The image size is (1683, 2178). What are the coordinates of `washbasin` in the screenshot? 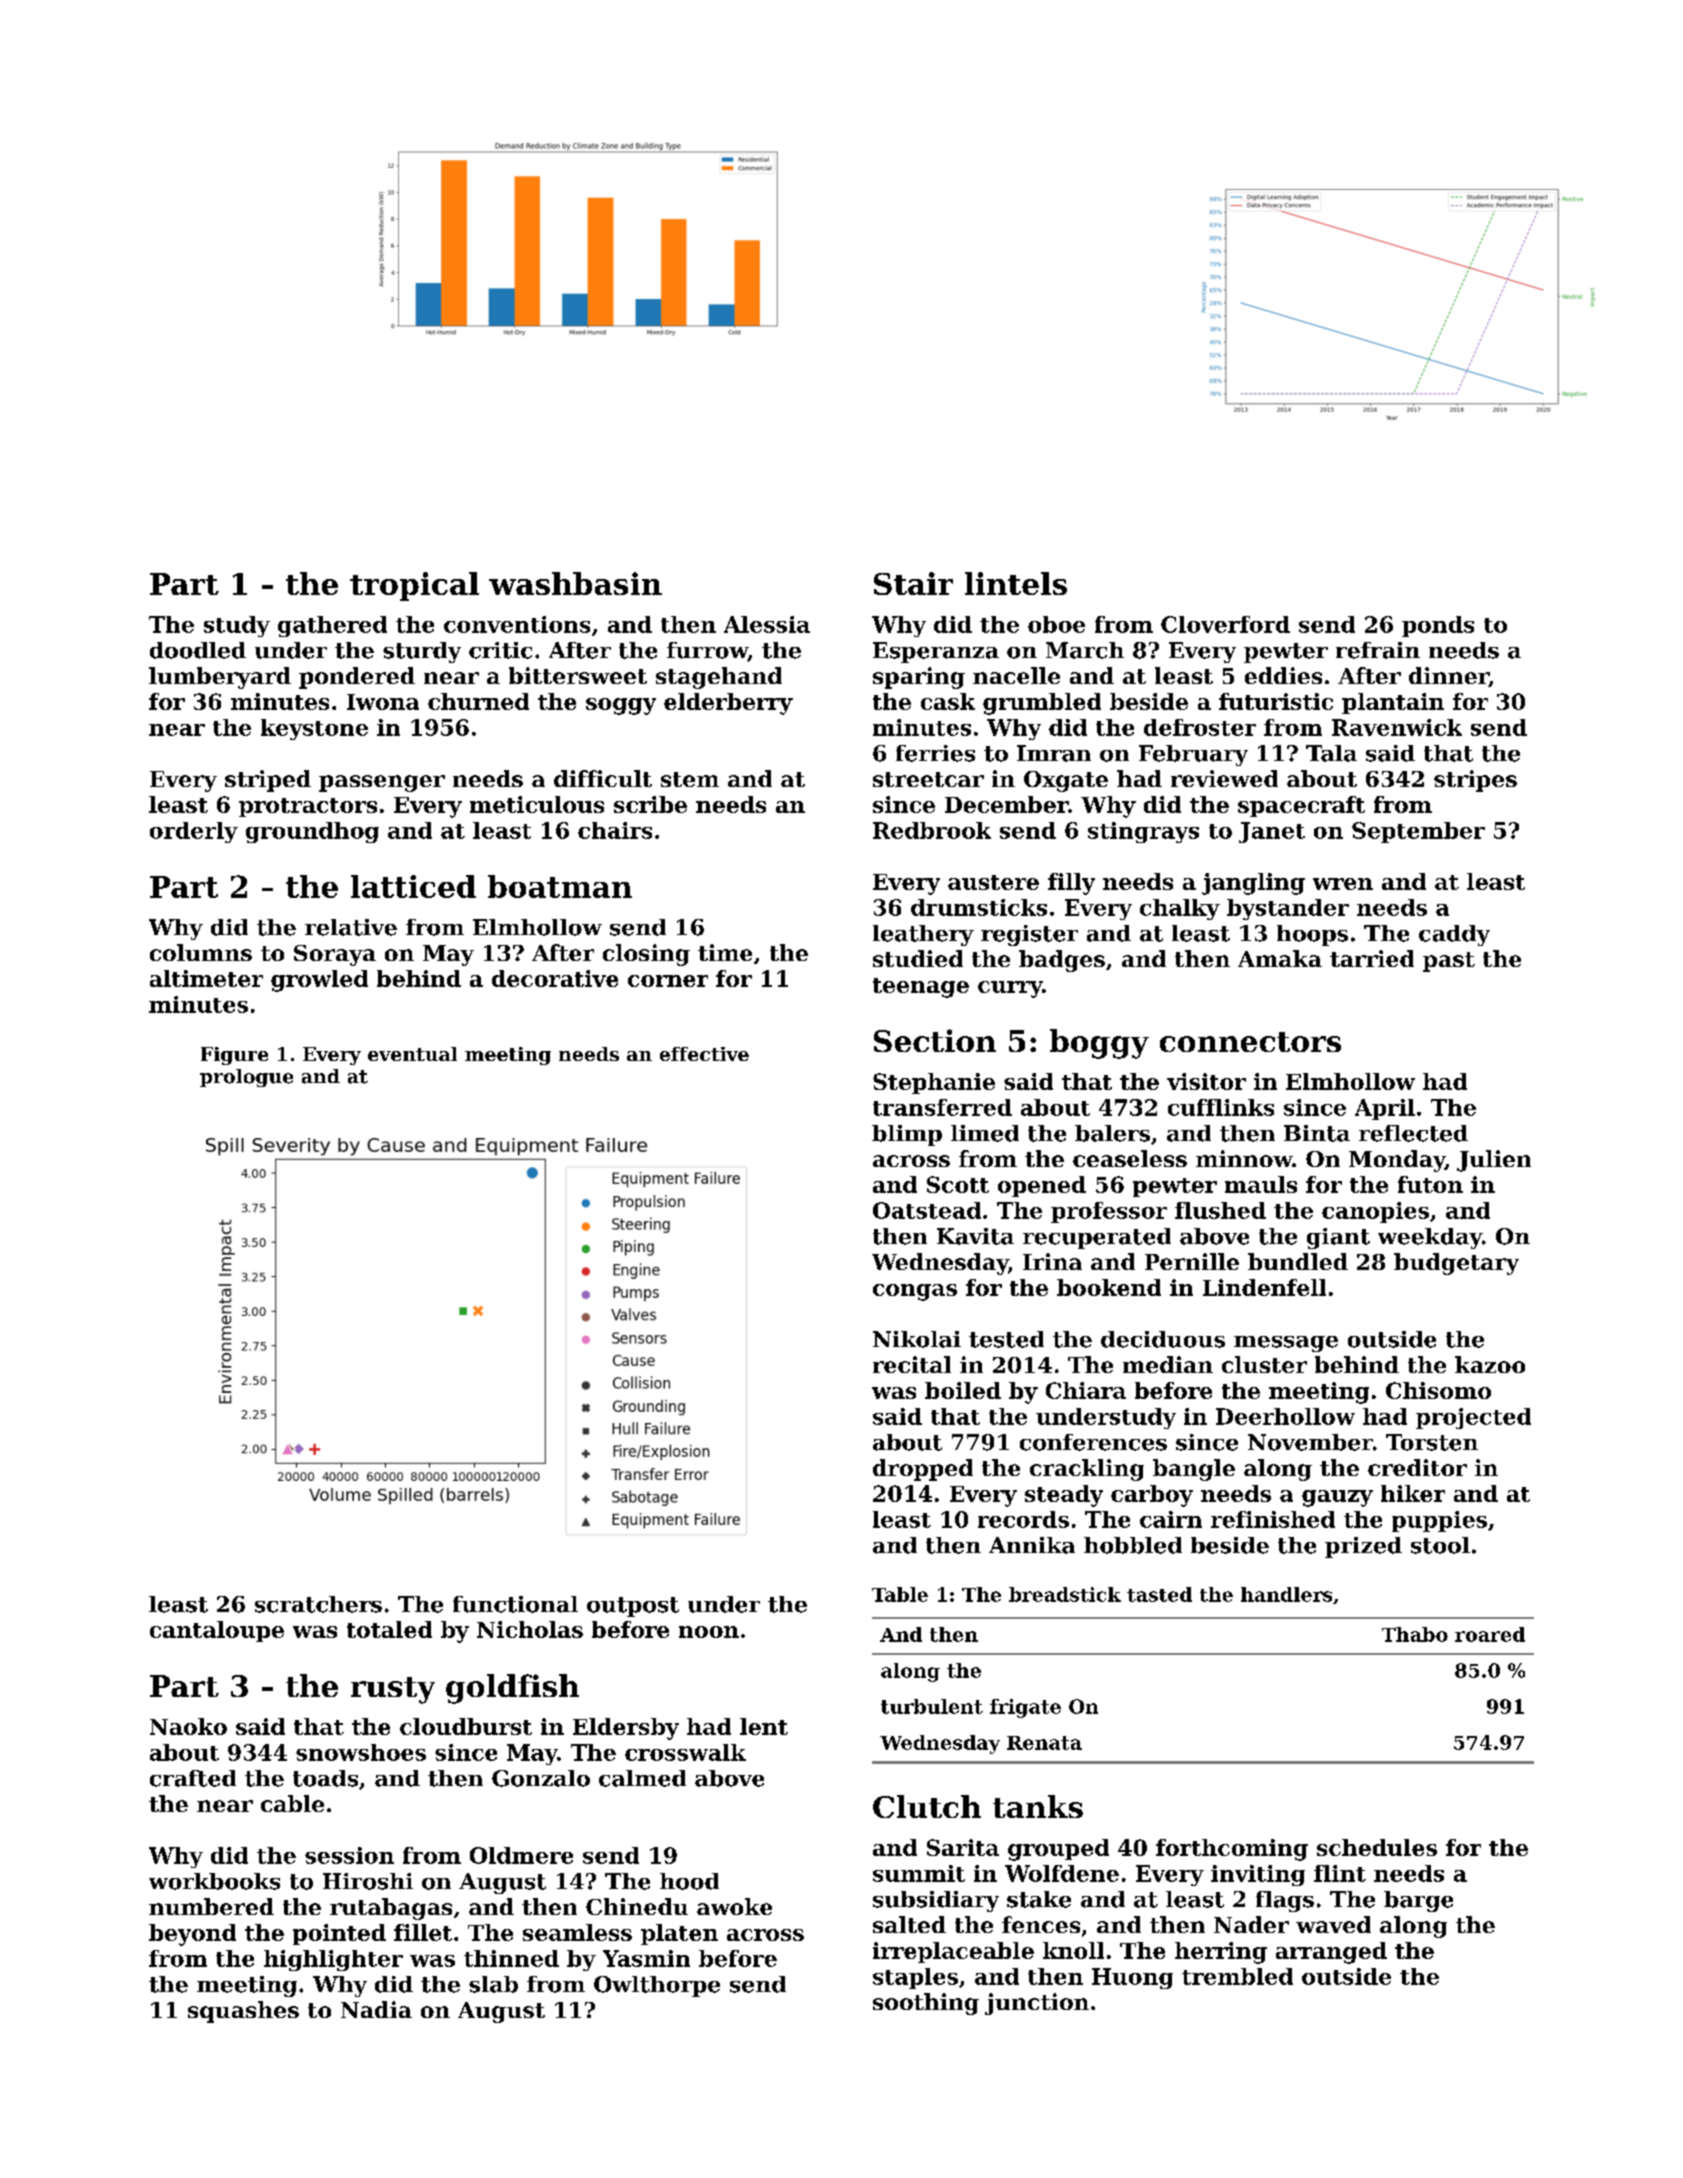 It's located at (575, 583).
